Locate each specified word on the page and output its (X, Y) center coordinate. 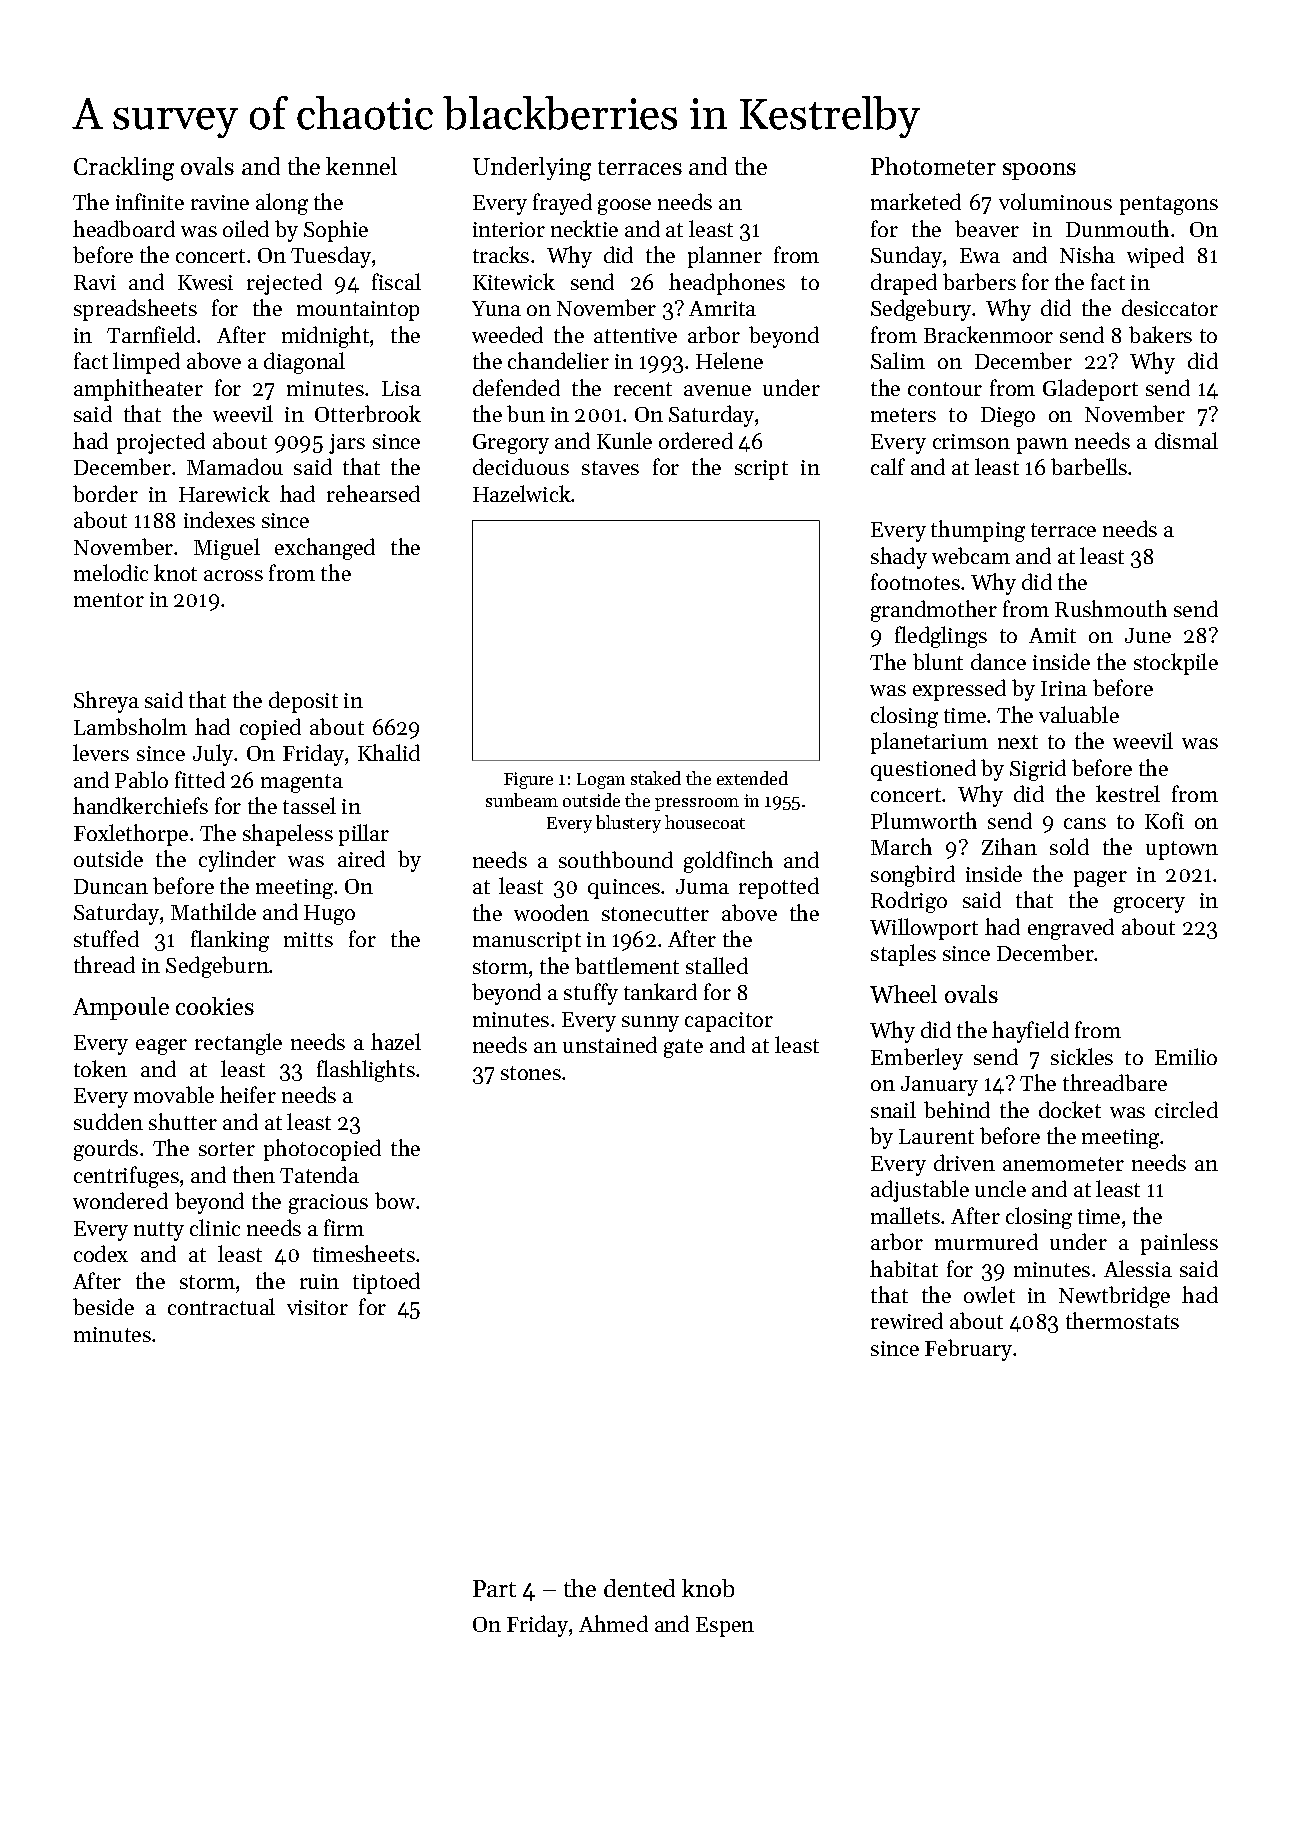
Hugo (329, 915)
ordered (696, 440)
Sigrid (1038, 770)
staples (903, 955)
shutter (183, 1121)
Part (494, 1588)
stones (531, 1073)
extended (752, 778)
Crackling (124, 169)
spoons (1039, 171)
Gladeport (1090, 390)
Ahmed (613, 1623)
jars (347, 444)
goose (624, 207)
